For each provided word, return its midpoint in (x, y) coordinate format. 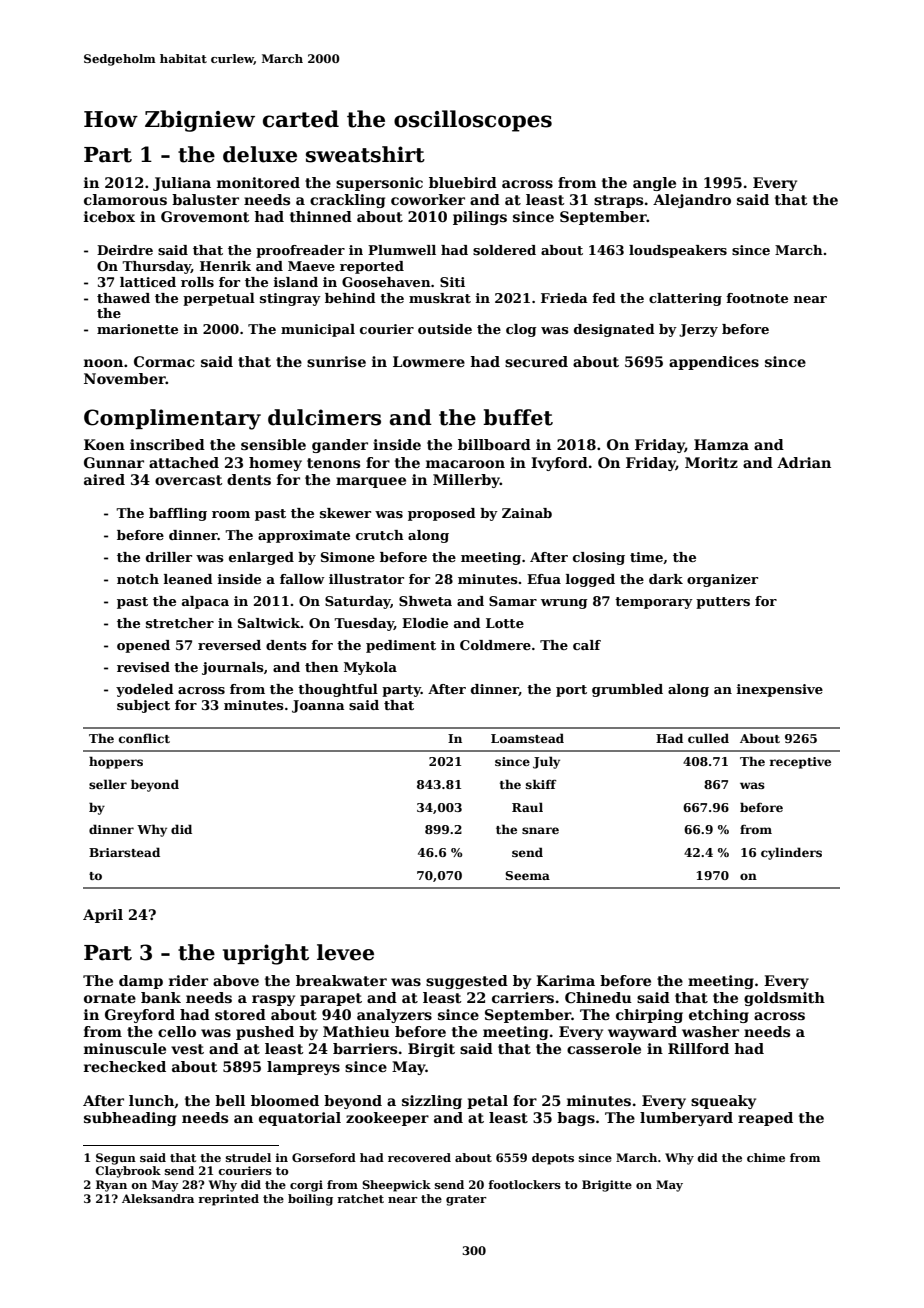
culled (708, 738)
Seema (527, 875)
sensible (273, 444)
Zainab (527, 513)
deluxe (260, 154)
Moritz (711, 462)
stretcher (180, 623)
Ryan (111, 1186)
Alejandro (692, 201)
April (103, 916)
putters (723, 603)
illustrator (366, 579)
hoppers (116, 762)
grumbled (627, 690)
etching (719, 1016)
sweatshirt (365, 154)
